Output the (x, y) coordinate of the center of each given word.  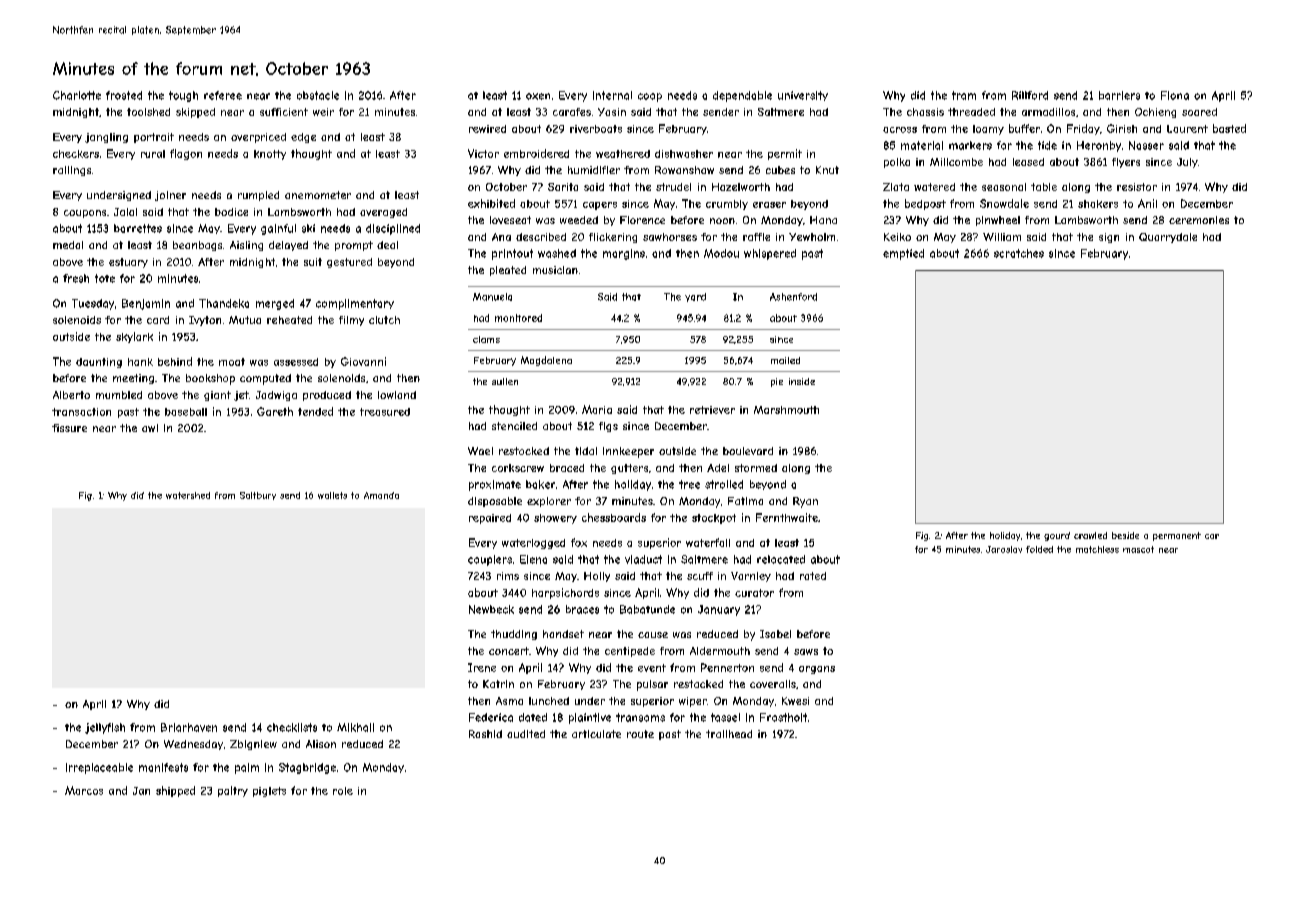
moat (232, 362)
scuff (700, 576)
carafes (572, 112)
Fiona (1175, 95)
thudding (514, 635)
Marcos (84, 790)
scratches (1019, 253)
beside (1125, 535)
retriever (712, 410)
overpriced (258, 138)
